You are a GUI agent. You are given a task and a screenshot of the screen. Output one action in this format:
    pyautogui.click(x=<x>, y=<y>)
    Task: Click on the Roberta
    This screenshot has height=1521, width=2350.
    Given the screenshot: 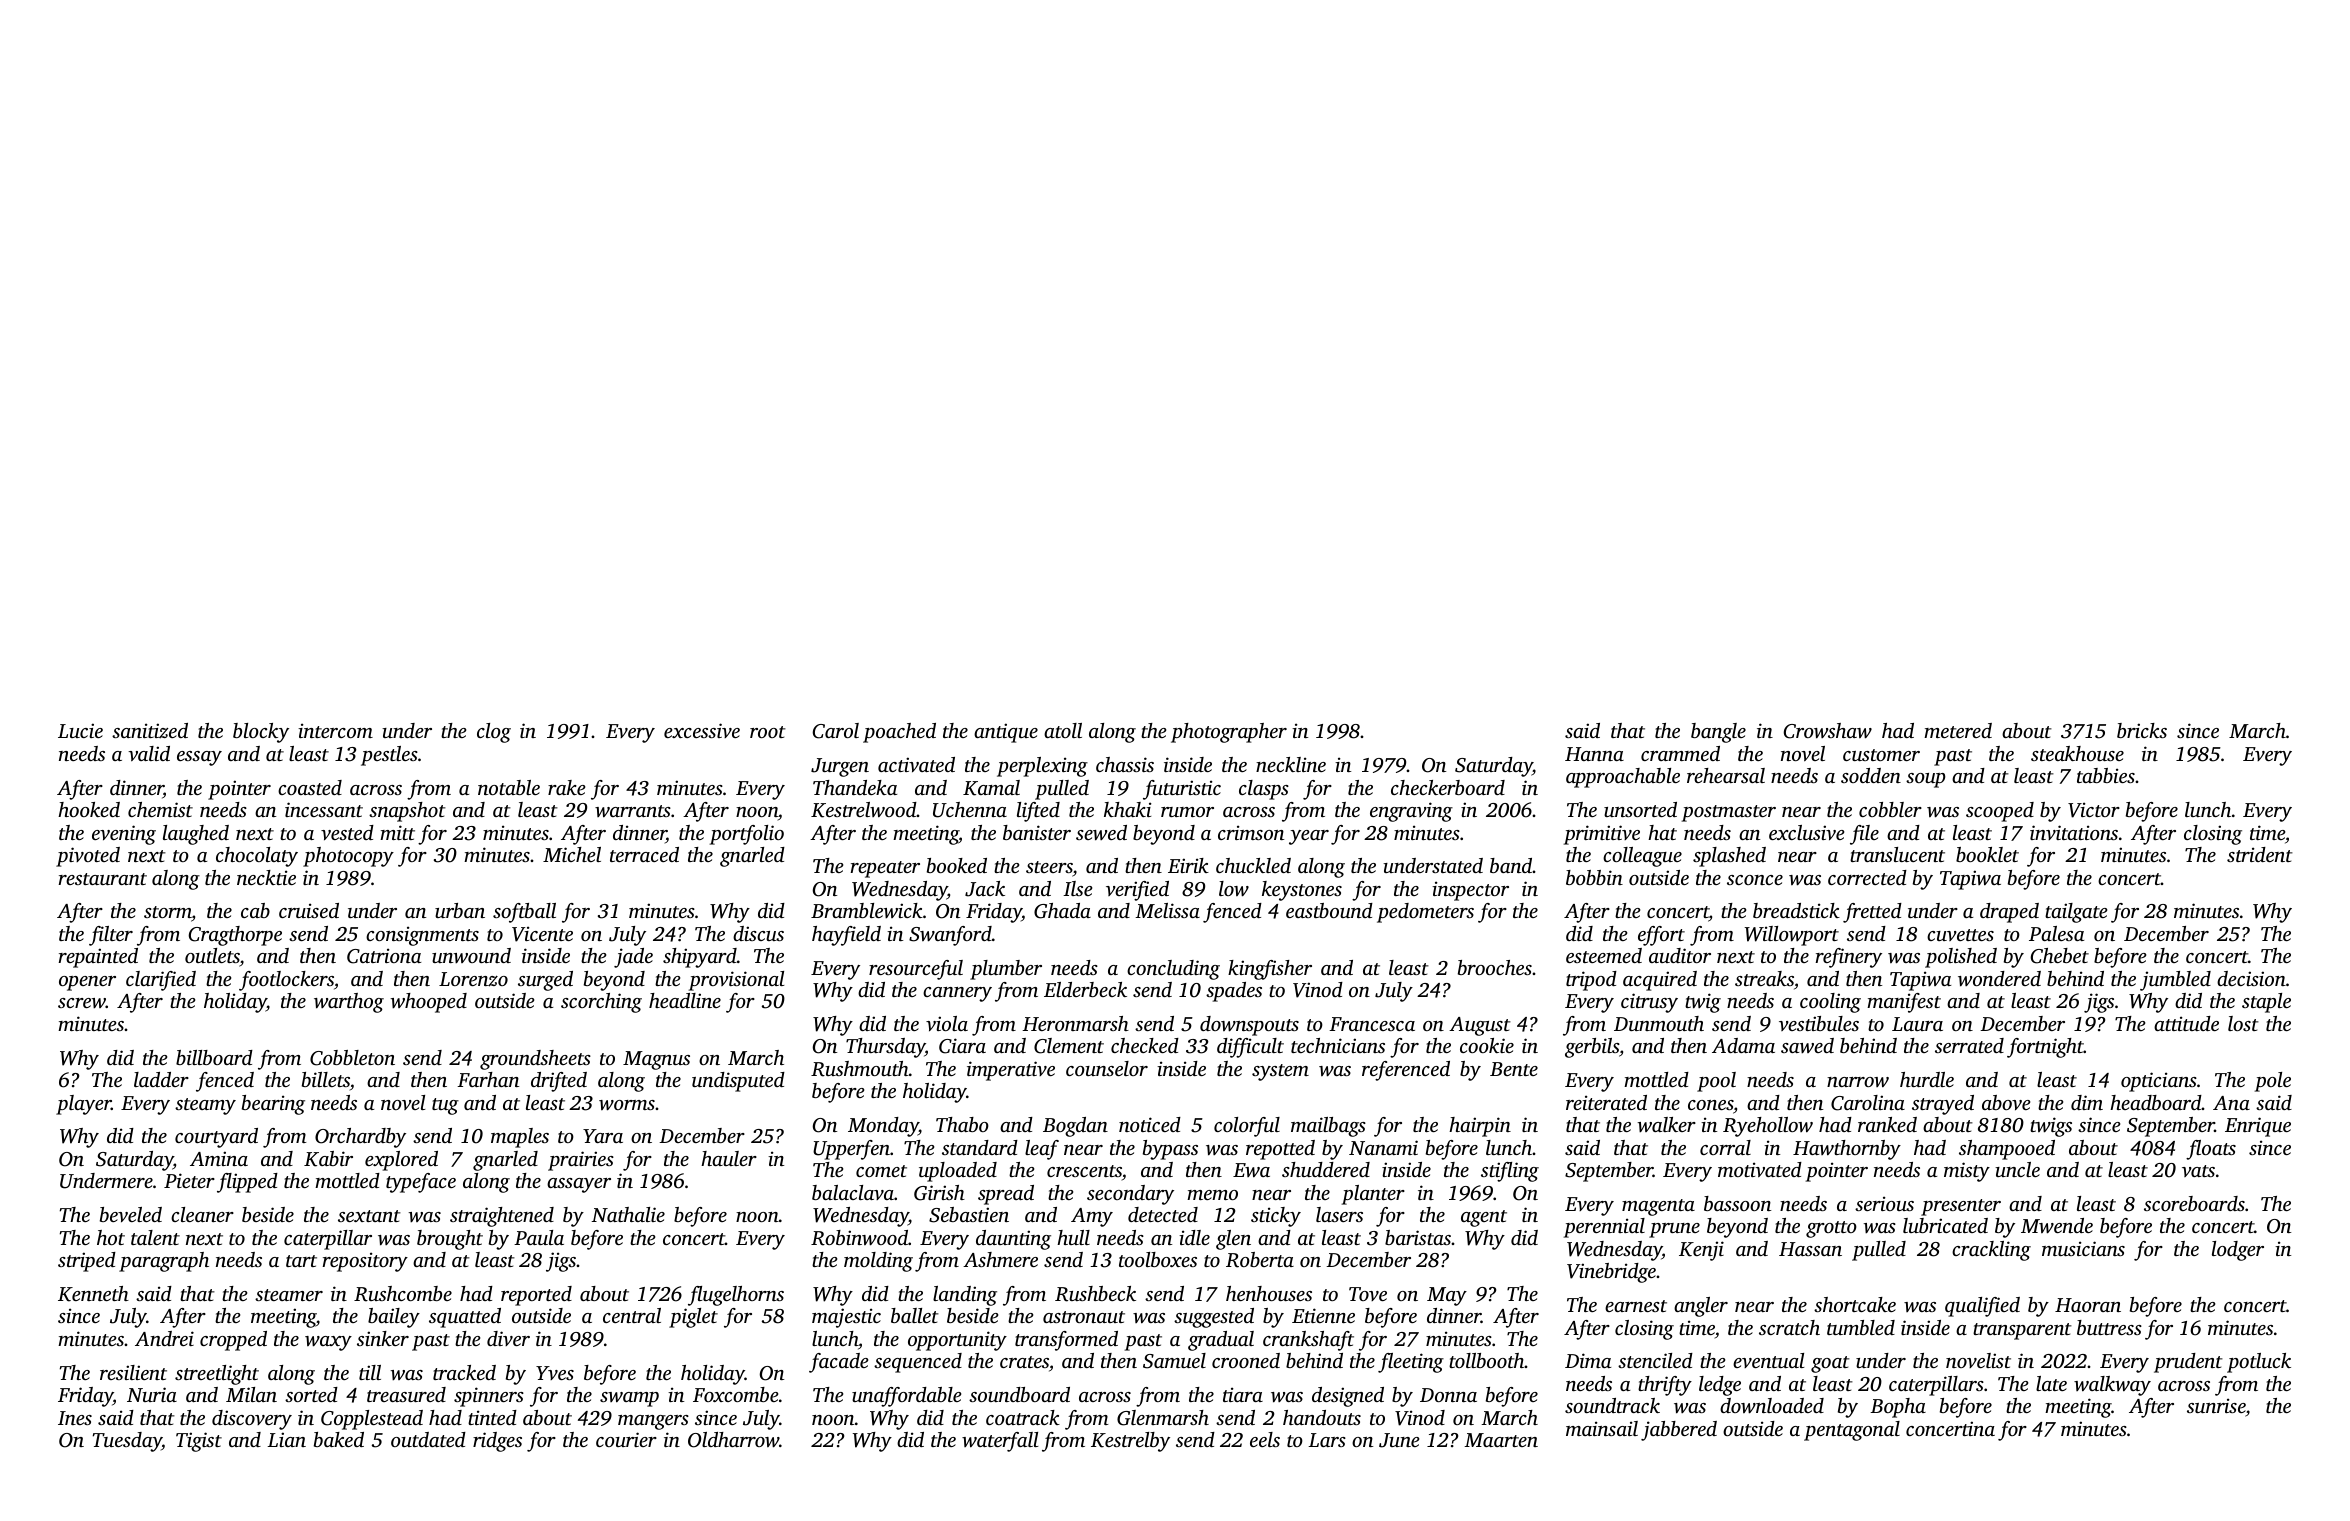 What is the action you would take?
    pyautogui.click(x=1260, y=1260)
